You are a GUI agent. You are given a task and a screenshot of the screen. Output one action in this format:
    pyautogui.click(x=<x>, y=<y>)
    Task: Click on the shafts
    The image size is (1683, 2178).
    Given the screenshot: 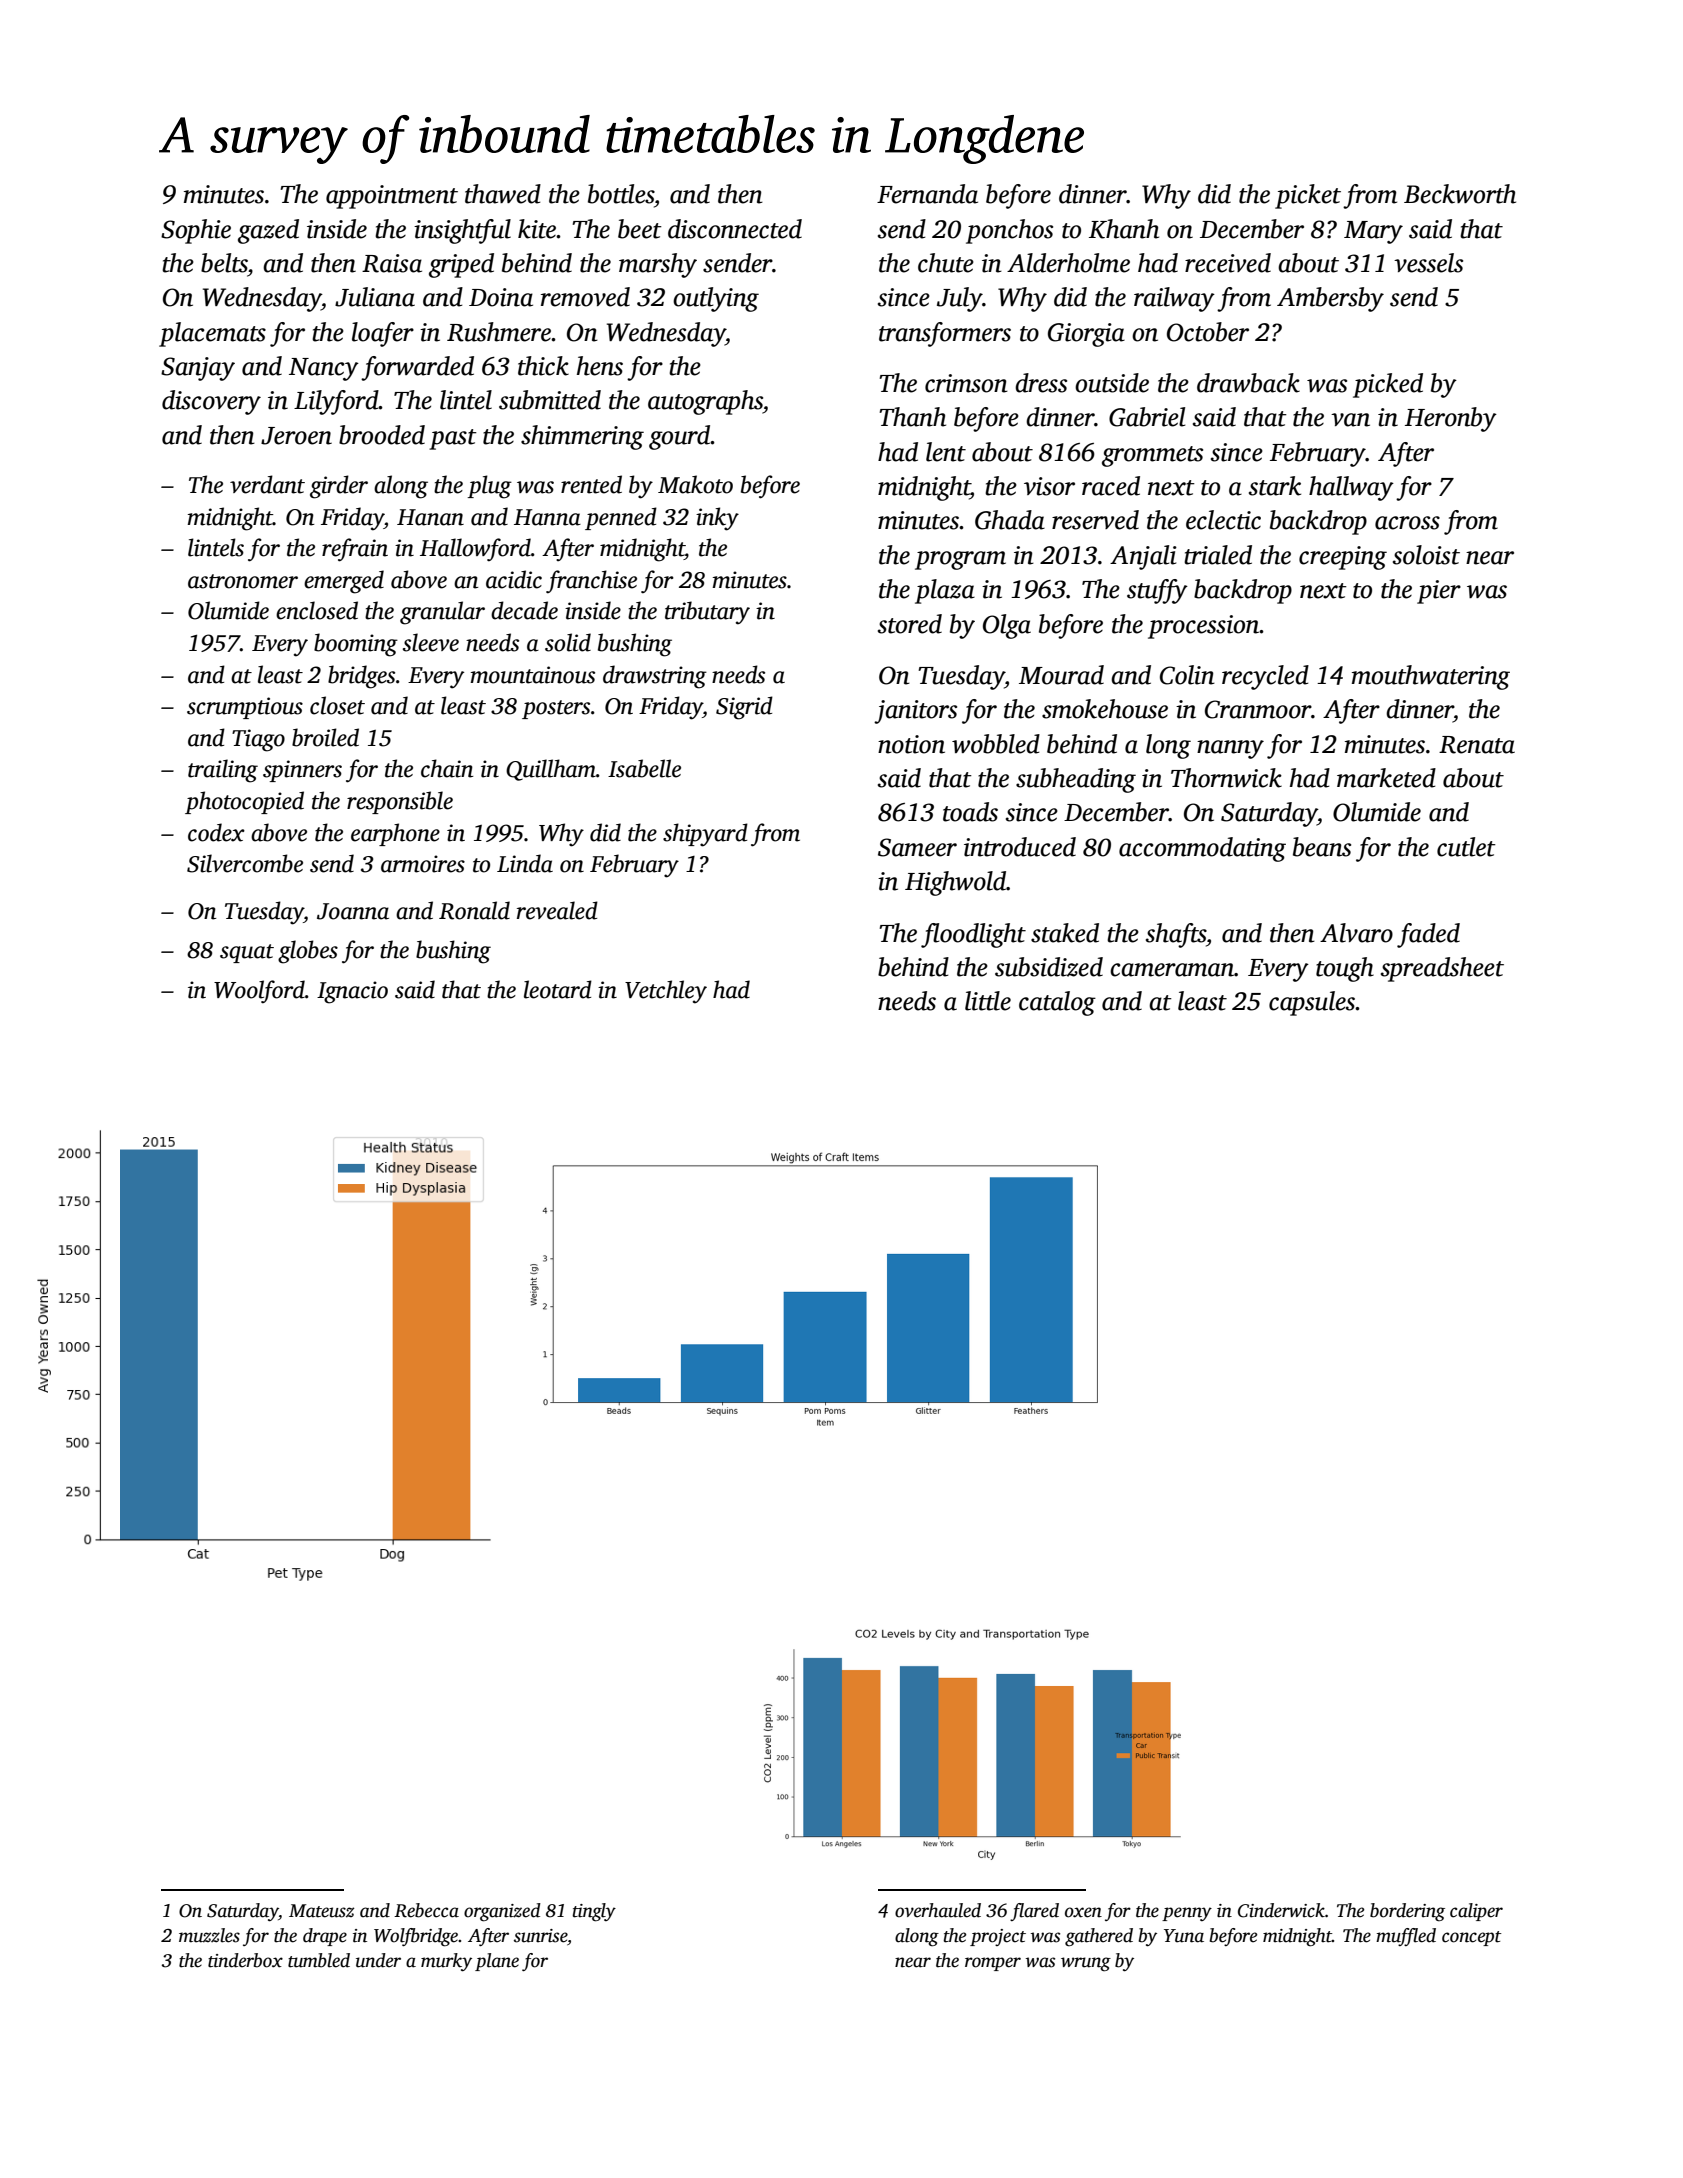 What is the action you would take?
    pyautogui.click(x=1176, y=935)
